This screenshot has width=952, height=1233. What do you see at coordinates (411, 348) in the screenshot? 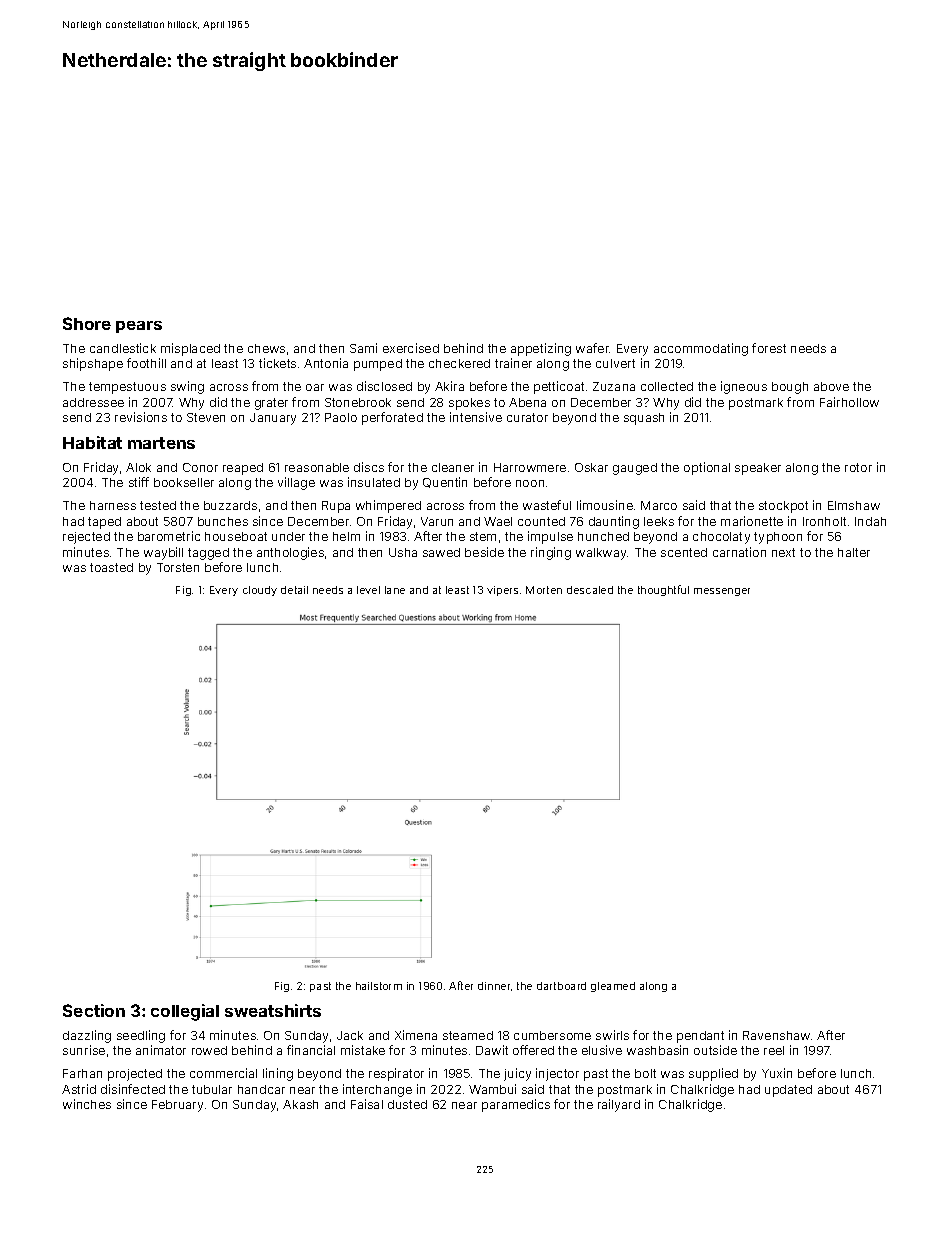
I see `exercised` at bounding box center [411, 348].
